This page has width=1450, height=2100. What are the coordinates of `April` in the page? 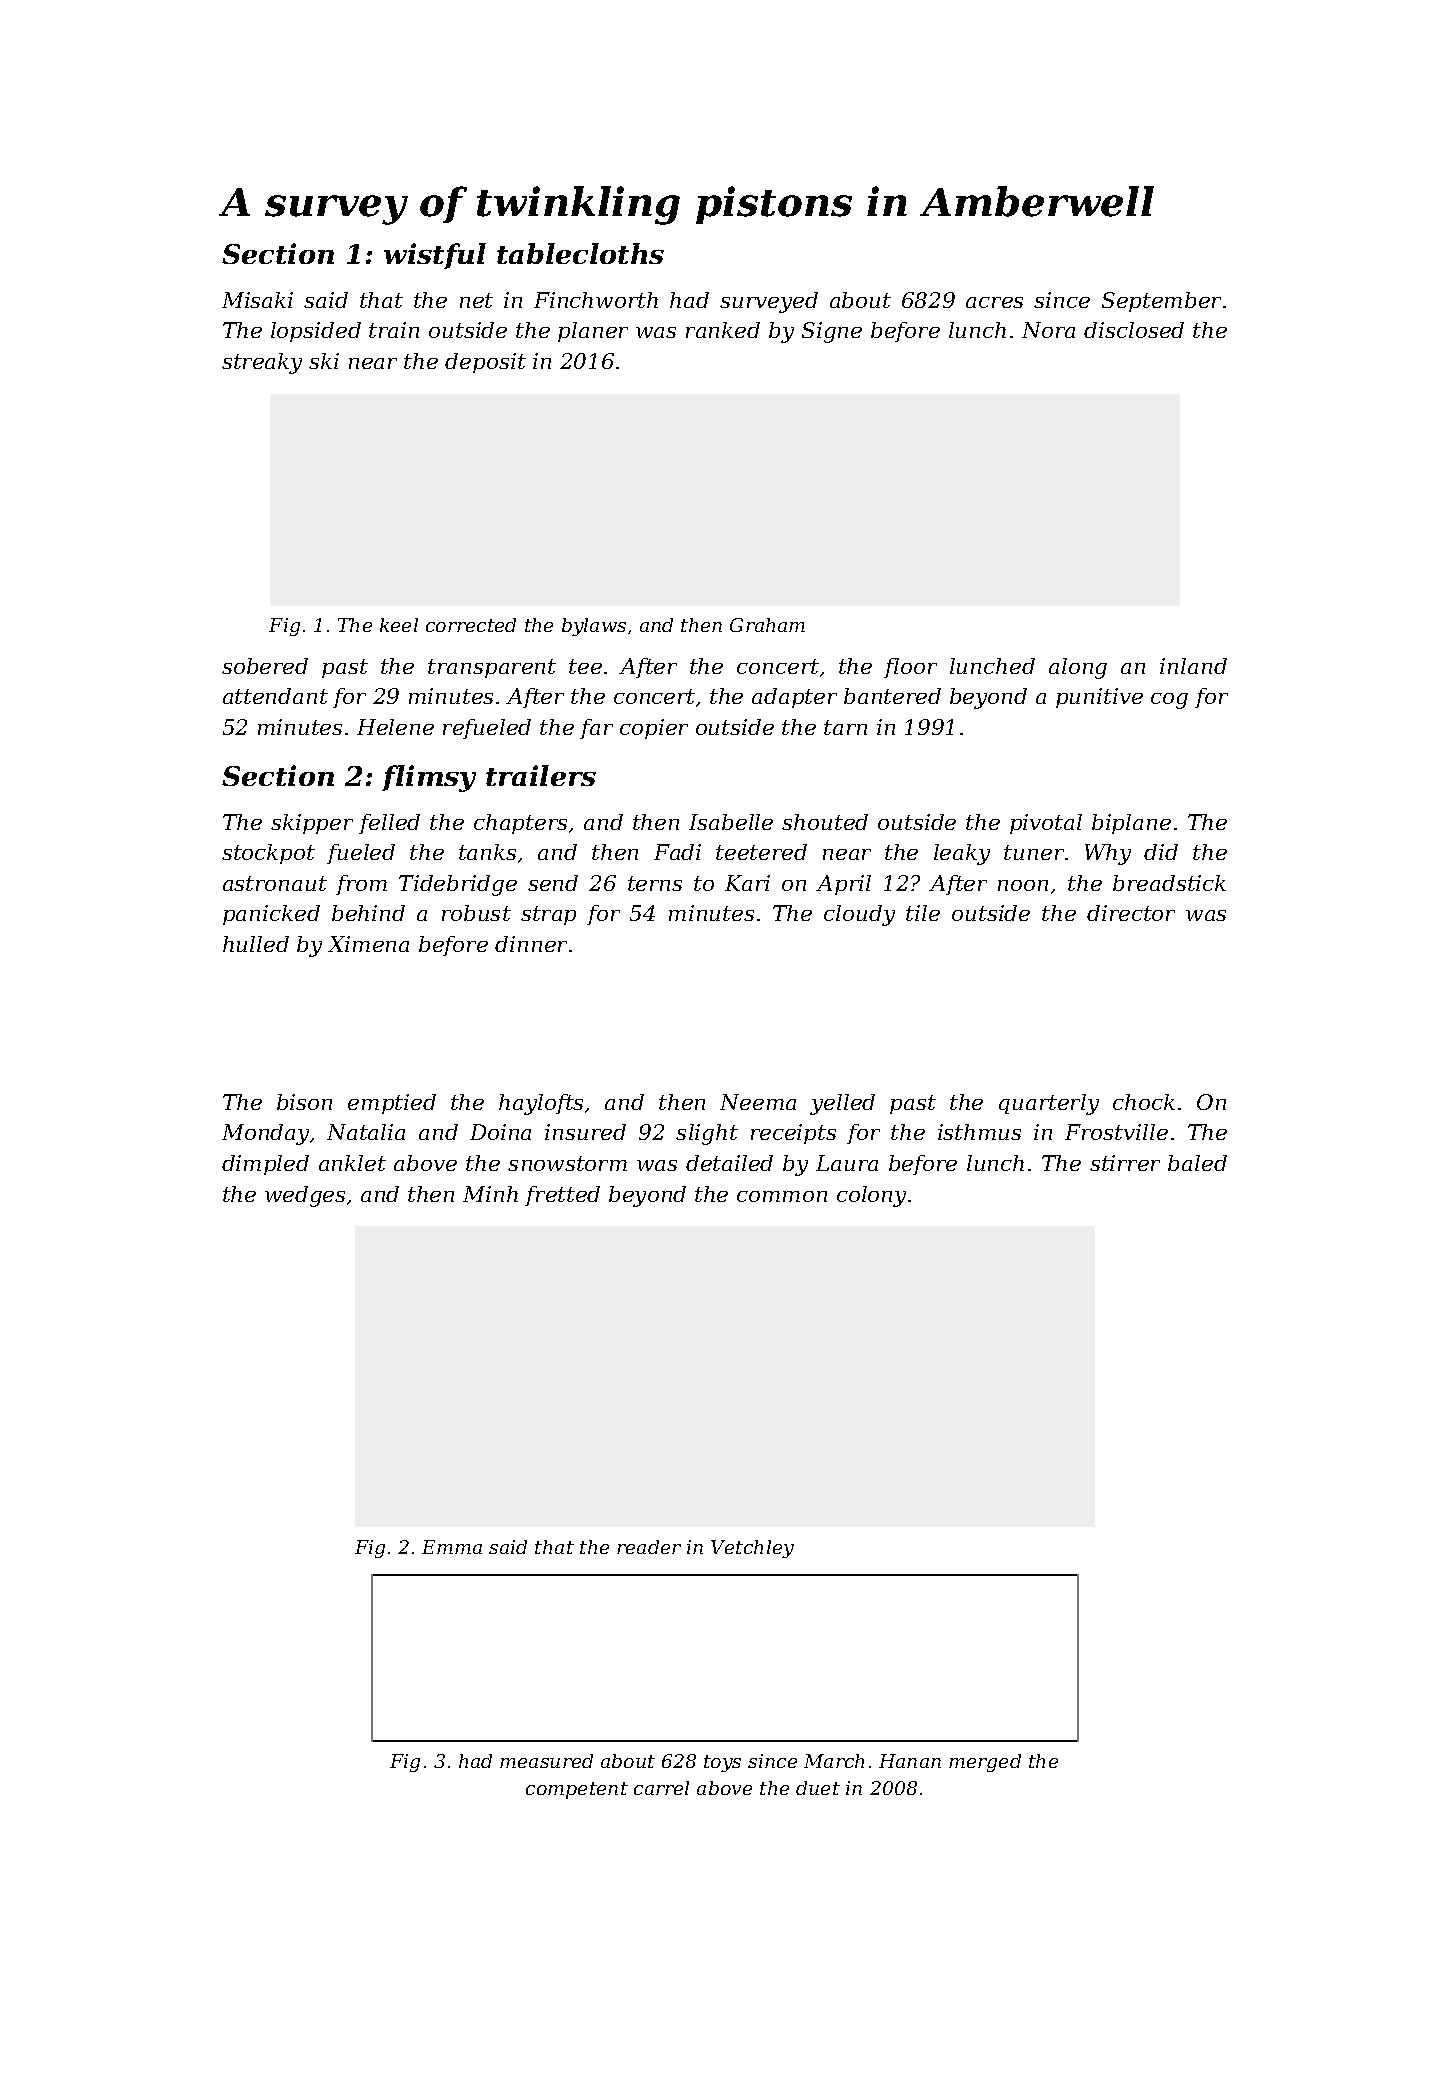 It's located at (843, 885).
